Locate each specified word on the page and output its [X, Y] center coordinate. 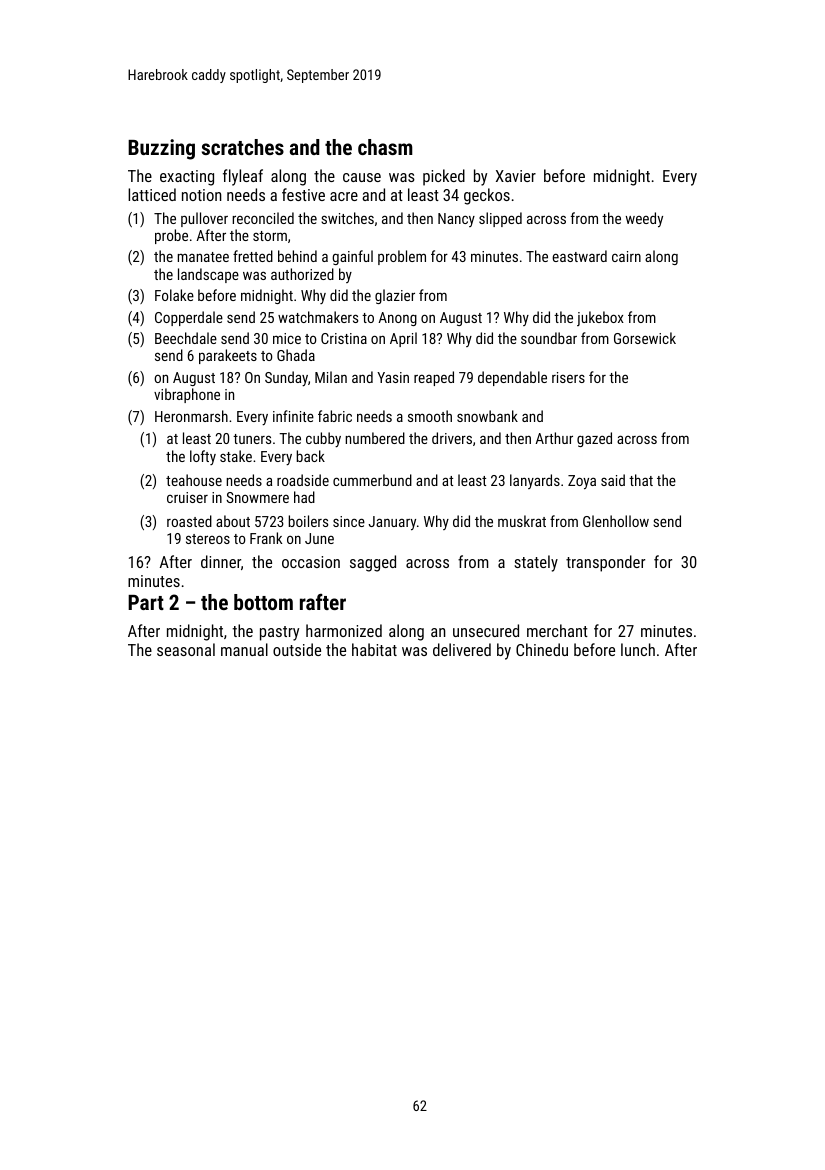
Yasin [393, 377]
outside [297, 649]
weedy [644, 220]
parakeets [228, 356]
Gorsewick [645, 338]
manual [244, 649]
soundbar [549, 338]
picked [444, 177]
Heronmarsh [191, 416]
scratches [243, 147]
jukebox [600, 318]
